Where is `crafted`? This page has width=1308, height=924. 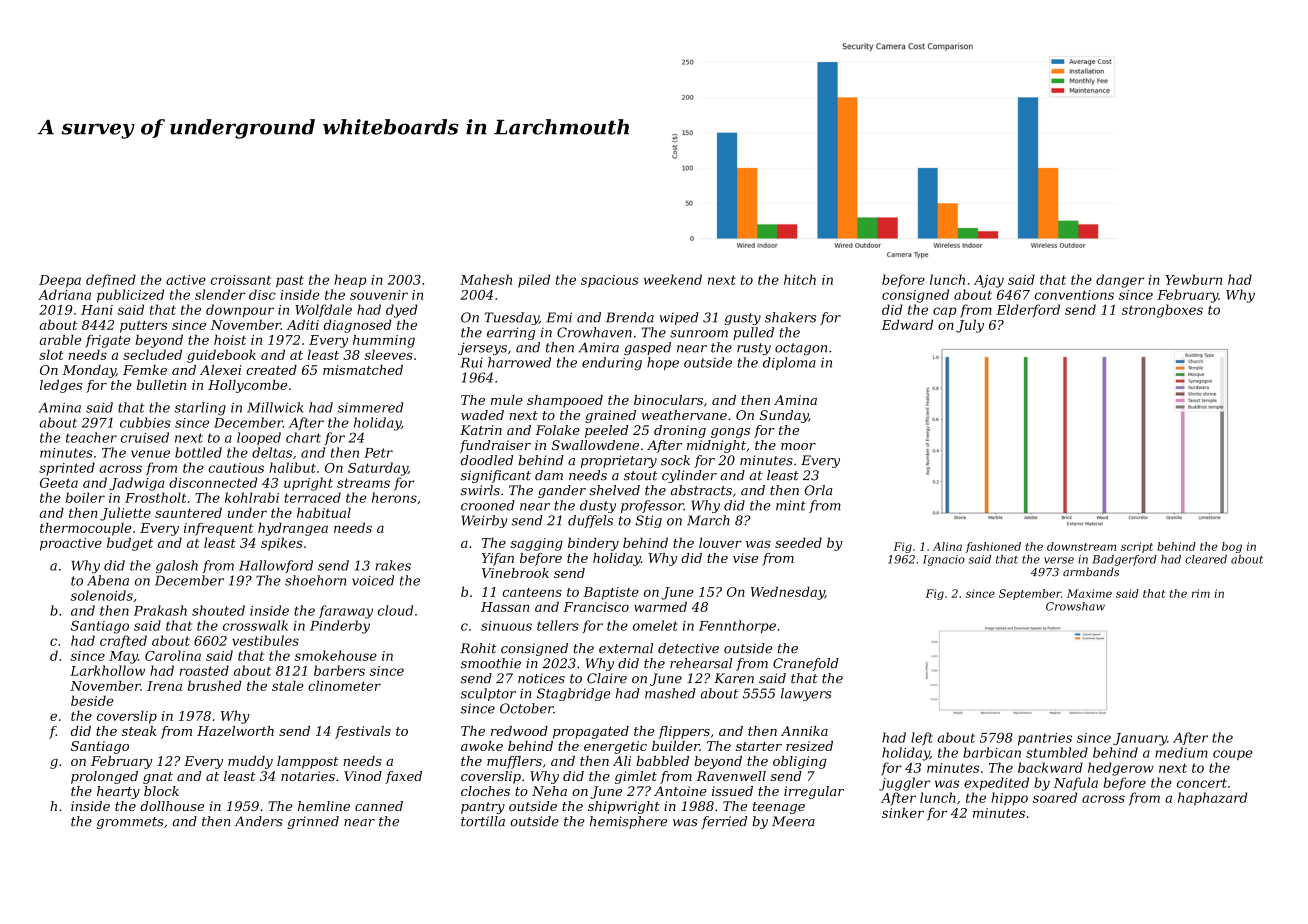 crafted is located at coordinates (123, 642).
